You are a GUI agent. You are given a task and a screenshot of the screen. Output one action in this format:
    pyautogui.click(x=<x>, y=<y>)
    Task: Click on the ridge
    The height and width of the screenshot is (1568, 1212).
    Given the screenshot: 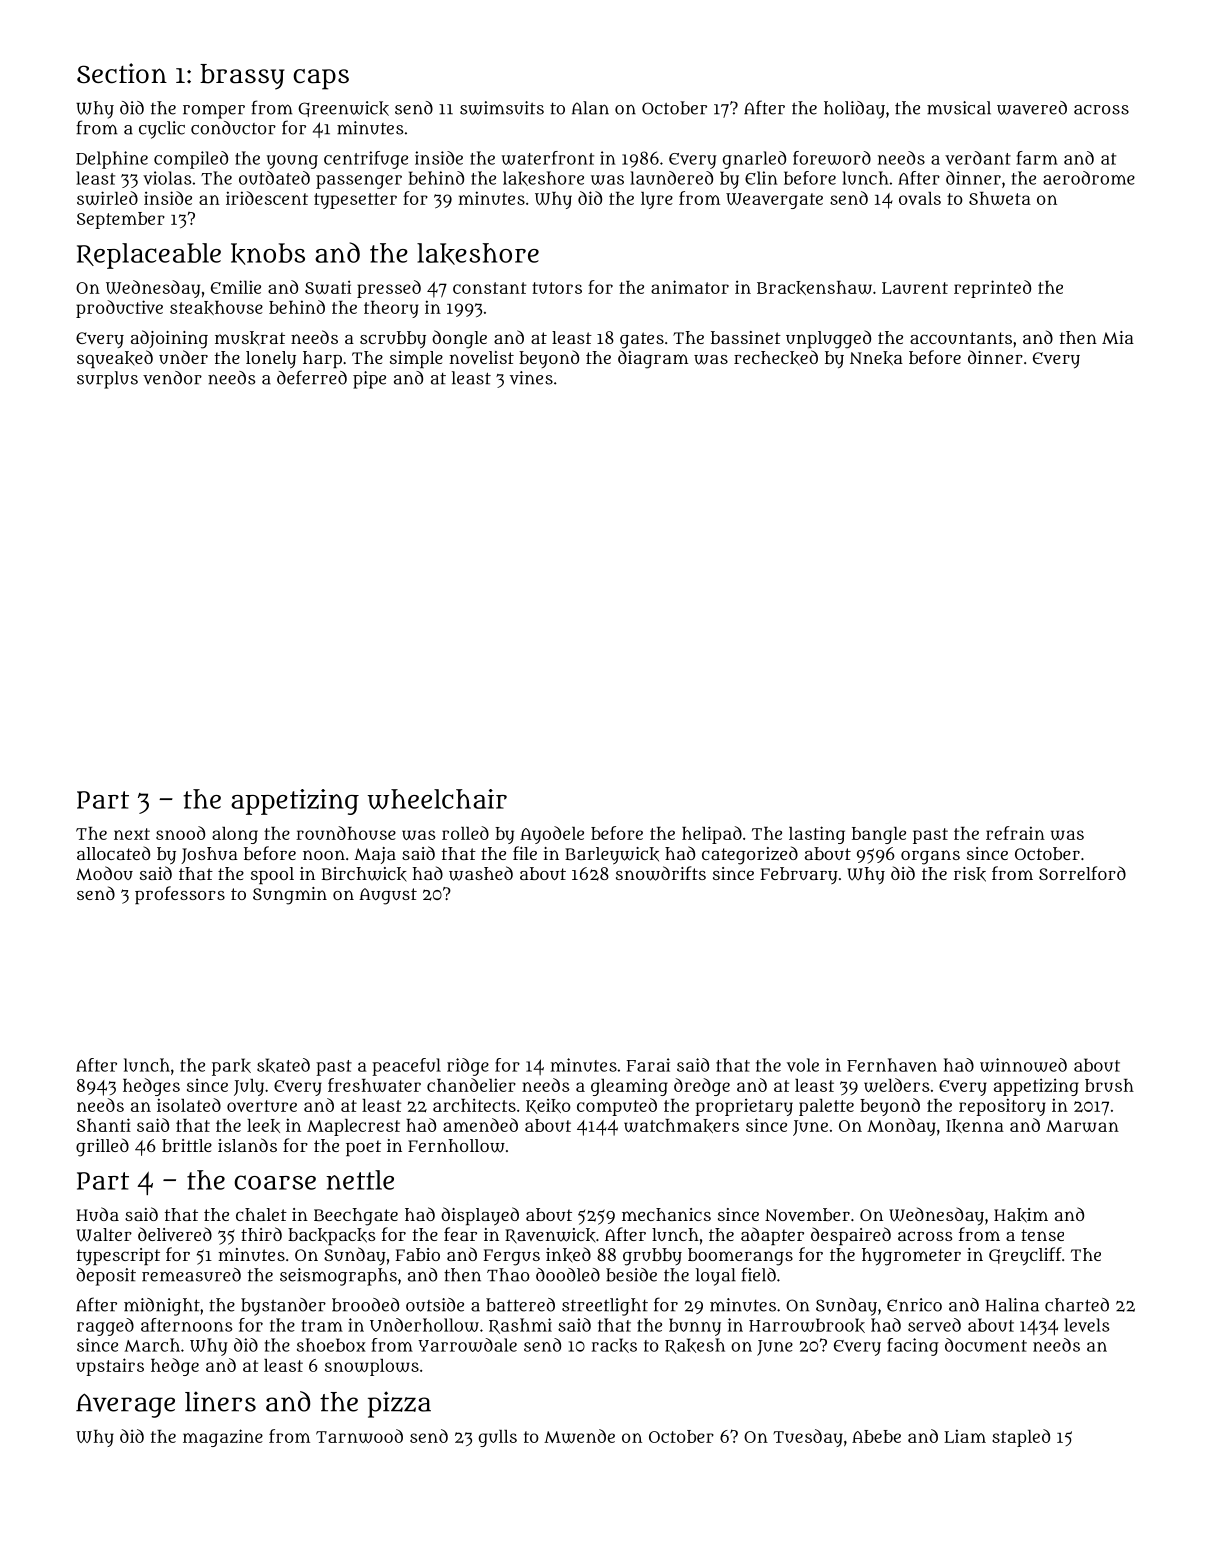 What is the action you would take?
    pyautogui.click(x=468, y=1067)
